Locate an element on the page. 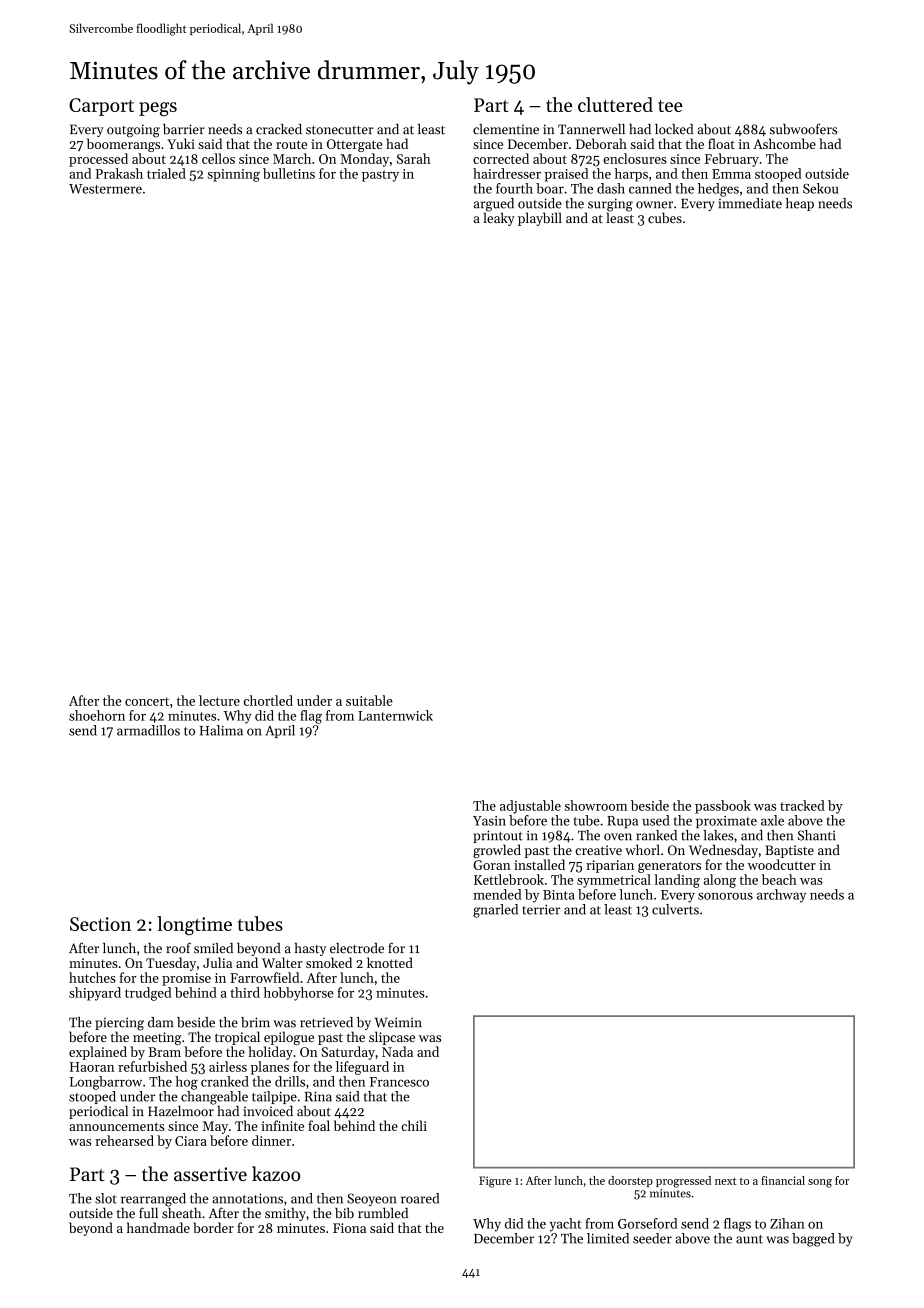 The width and height of the image is (924, 1308). adjustable is located at coordinates (530, 807).
